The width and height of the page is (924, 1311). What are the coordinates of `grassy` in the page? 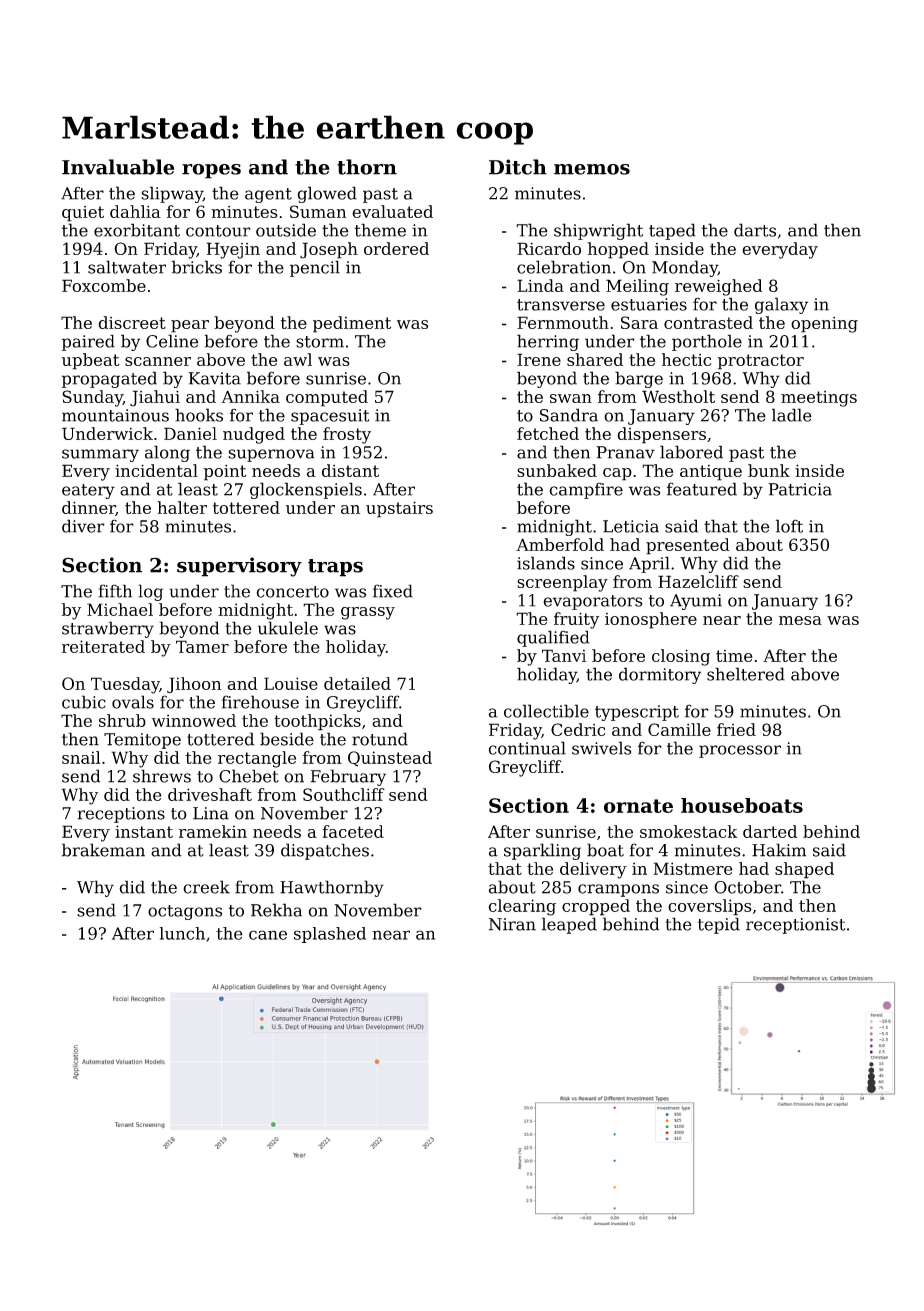 It's located at (368, 613).
